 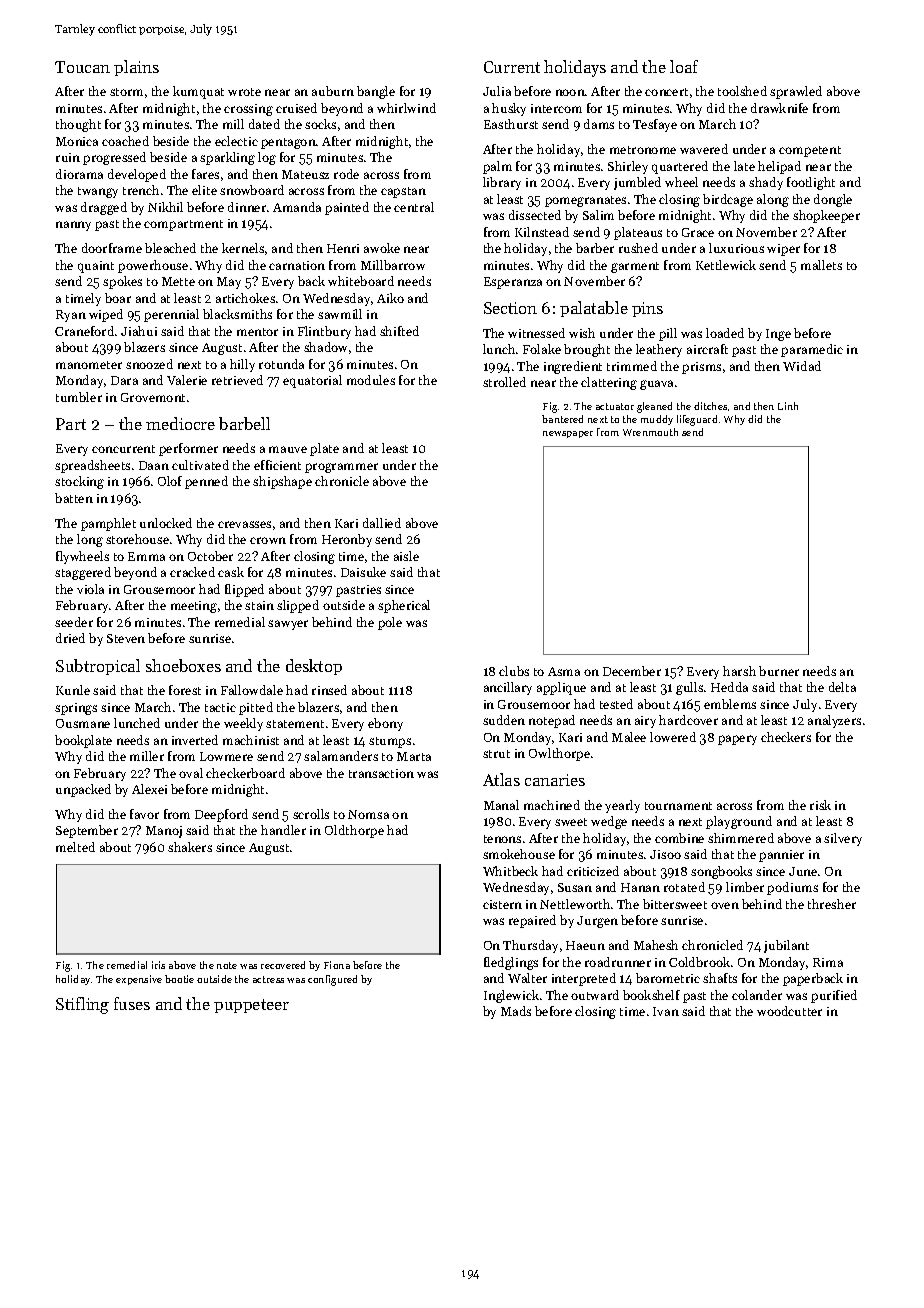 I want to click on thresher, so click(x=832, y=904).
